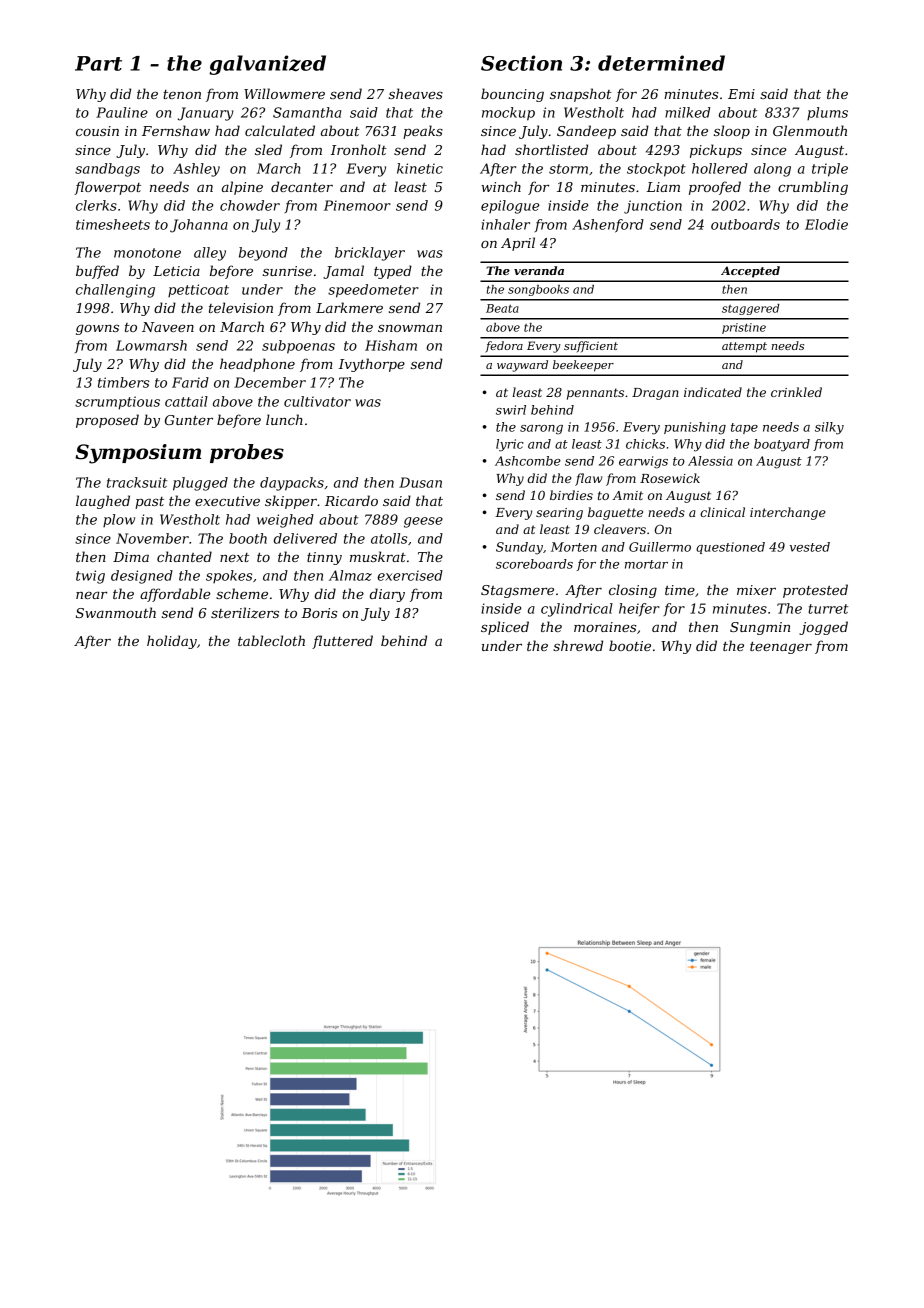 The width and height of the image is (924, 1308). Describe the element at coordinates (107, 421) in the image. I see `proposed` at that location.
